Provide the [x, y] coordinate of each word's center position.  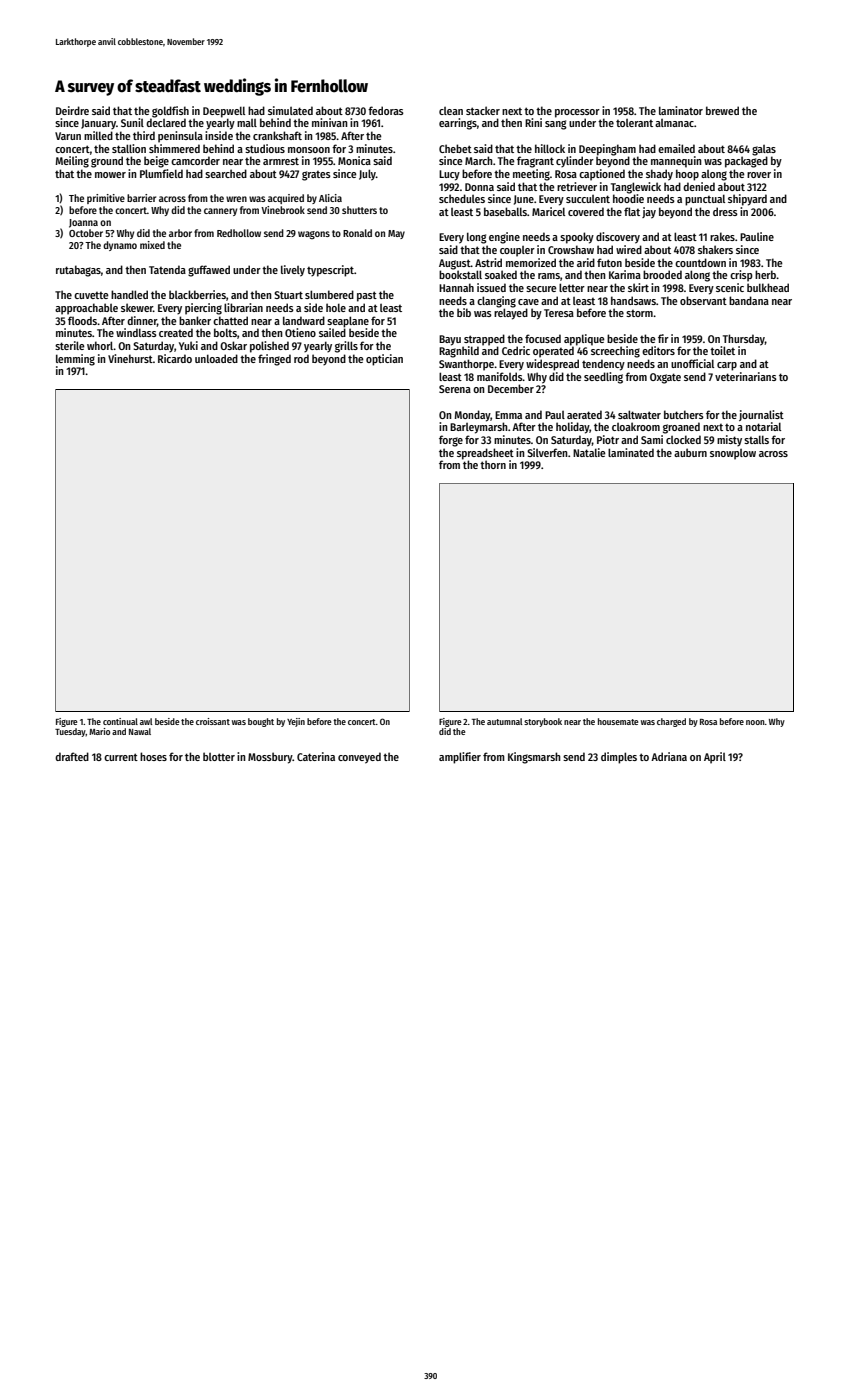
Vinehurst [130, 358]
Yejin [296, 722]
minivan [330, 122]
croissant [213, 721]
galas [764, 150]
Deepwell [224, 112]
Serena [455, 389]
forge [451, 441]
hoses [153, 756]
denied [699, 186]
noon [755, 722]
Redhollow [239, 233]
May [396, 234]
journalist [761, 415]
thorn [493, 464]
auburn [690, 452]
